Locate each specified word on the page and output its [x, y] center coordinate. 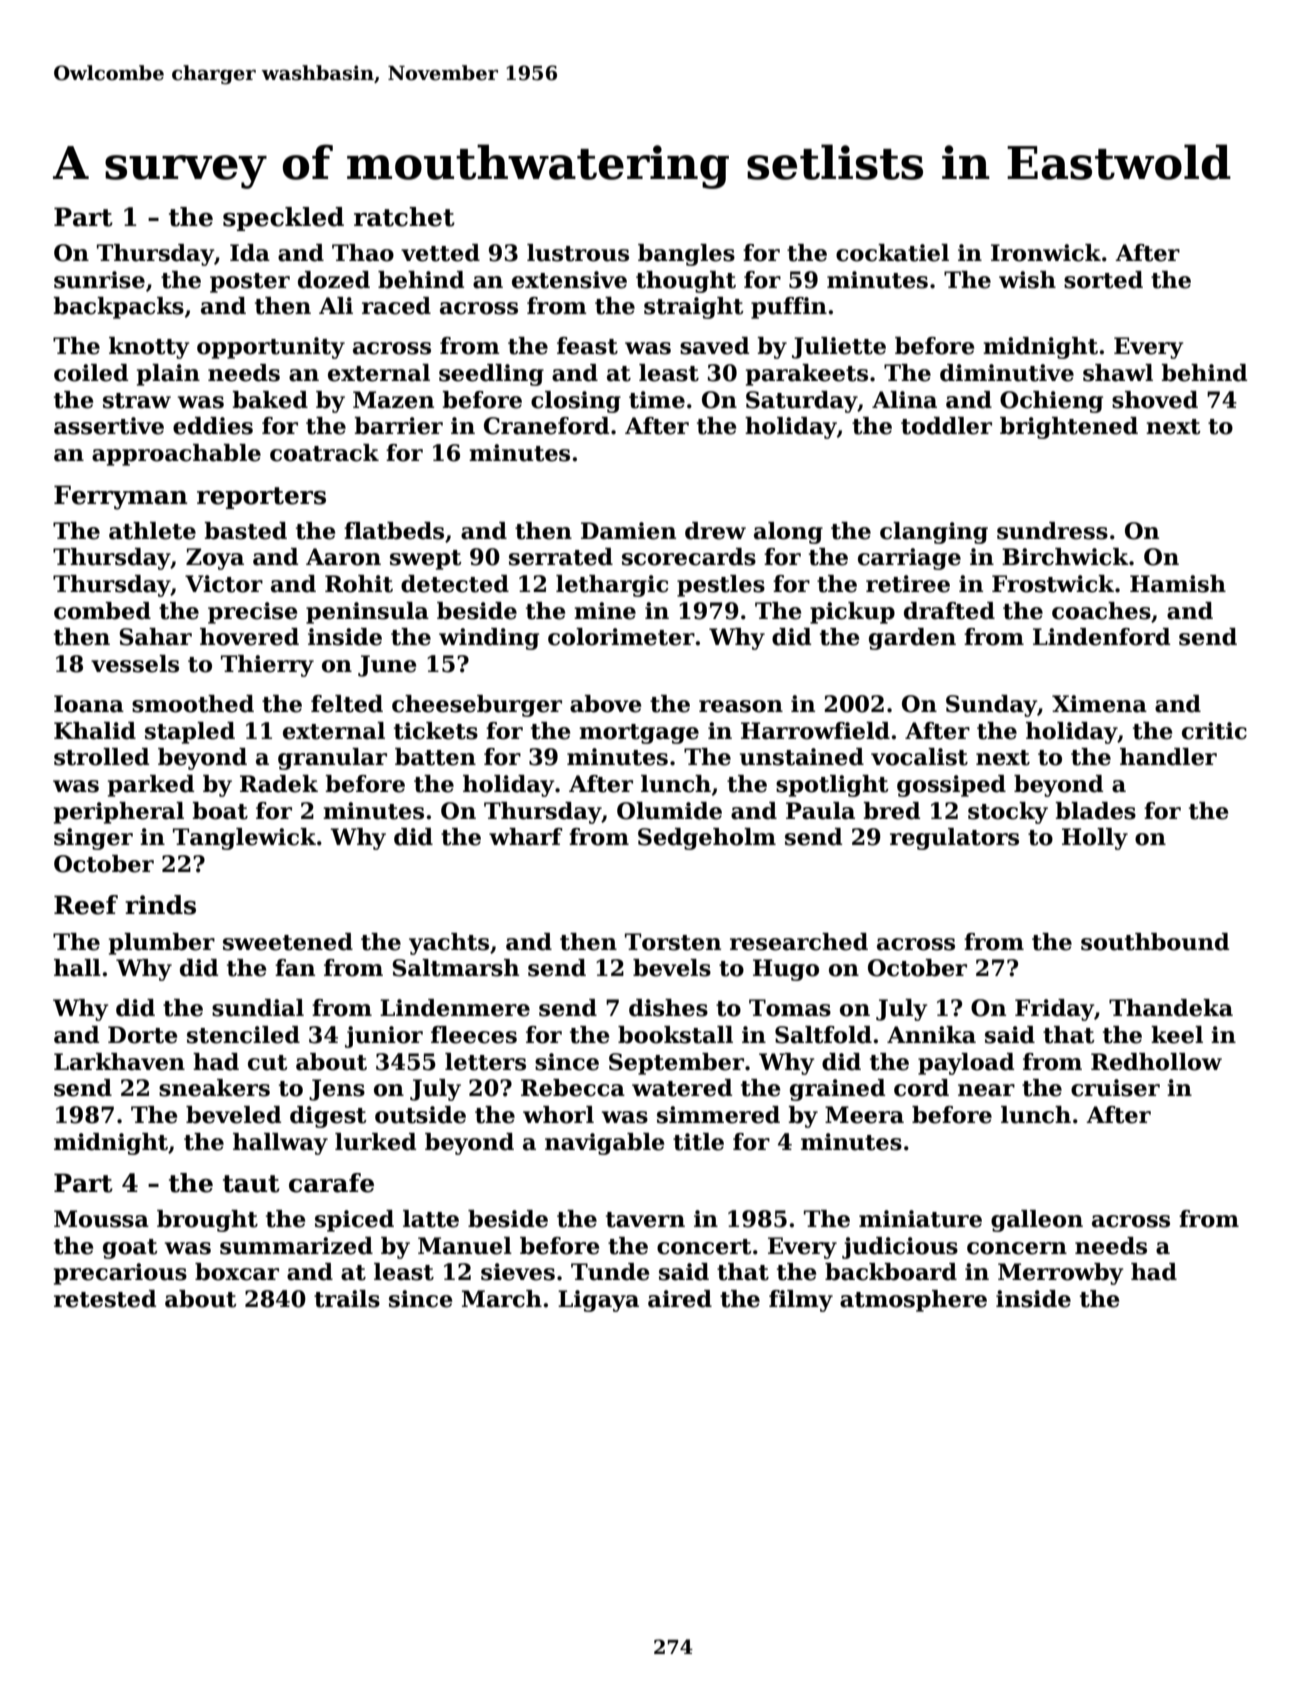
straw [137, 401]
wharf [526, 837]
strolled [101, 757]
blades [1095, 811]
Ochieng [1051, 402]
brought [207, 1221]
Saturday [801, 402]
